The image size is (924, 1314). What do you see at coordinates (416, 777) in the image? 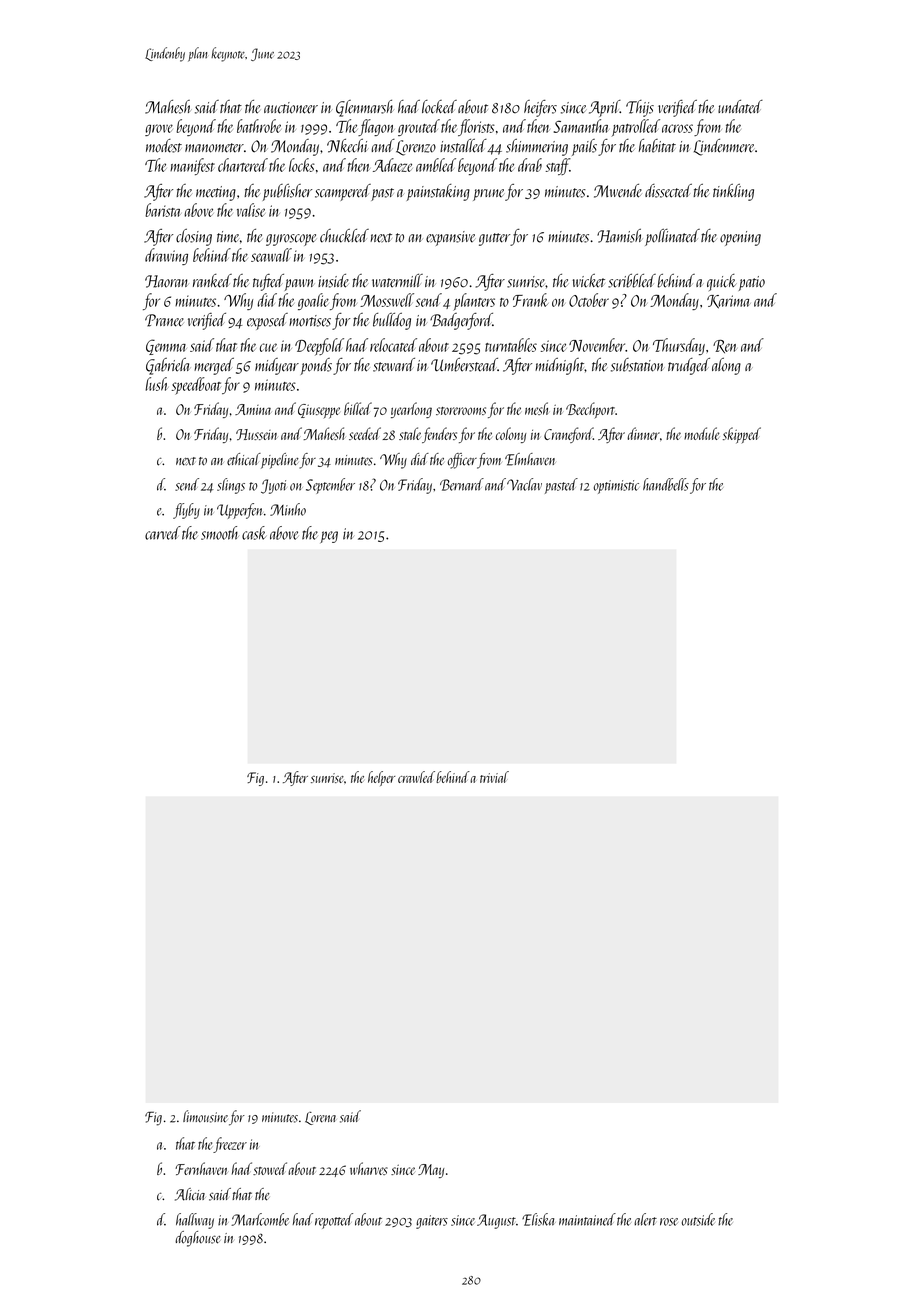
I see `crawled` at bounding box center [416, 777].
